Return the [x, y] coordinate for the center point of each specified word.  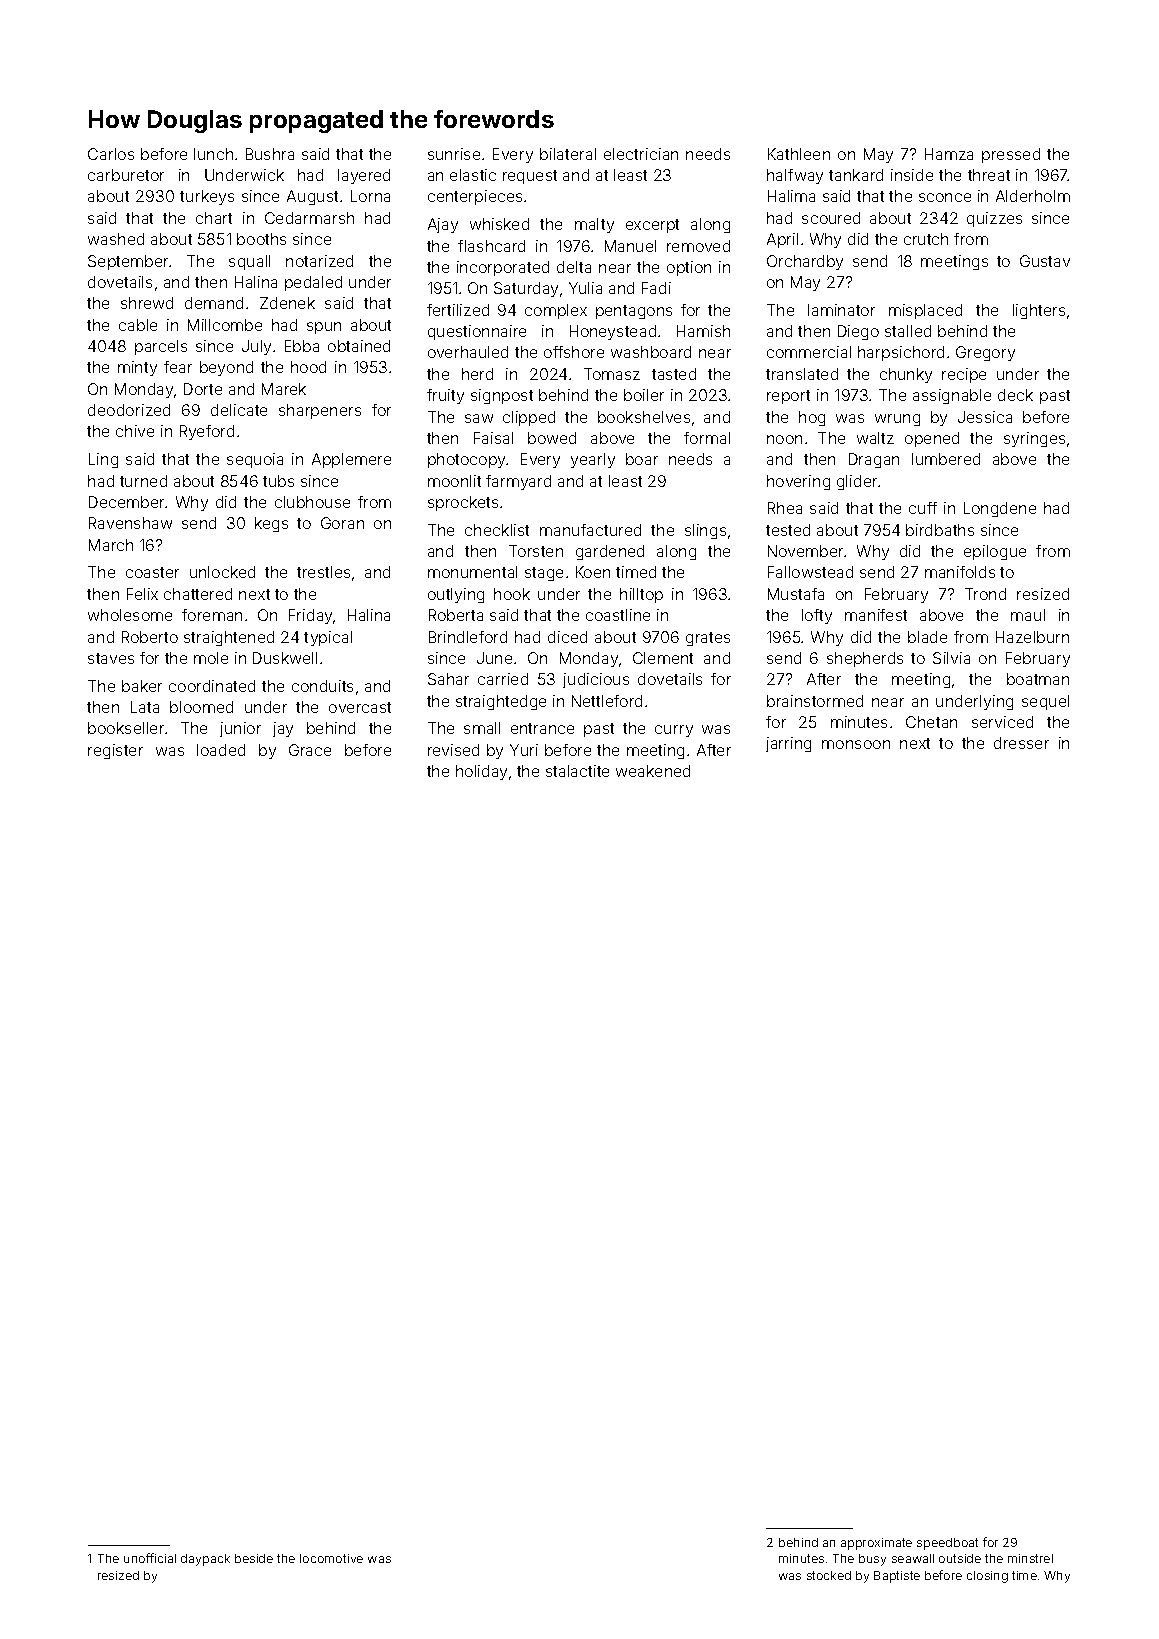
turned [143, 481]
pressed [1011, 155]
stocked [829, 1575]
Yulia [585, 288]
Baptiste [897, 1577]
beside [254, 1558]
